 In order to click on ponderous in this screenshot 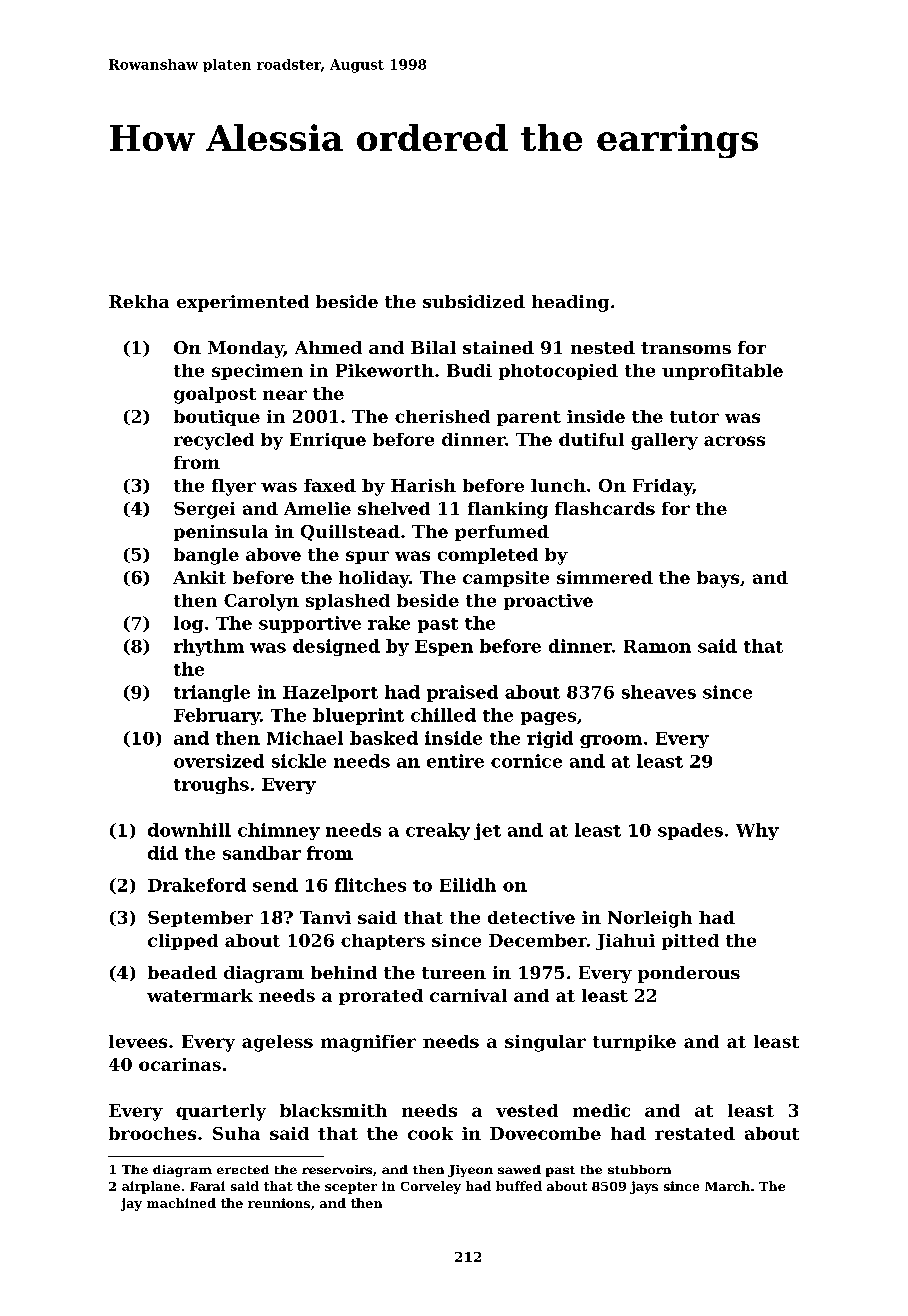, I will do `click(689, 974)`.
